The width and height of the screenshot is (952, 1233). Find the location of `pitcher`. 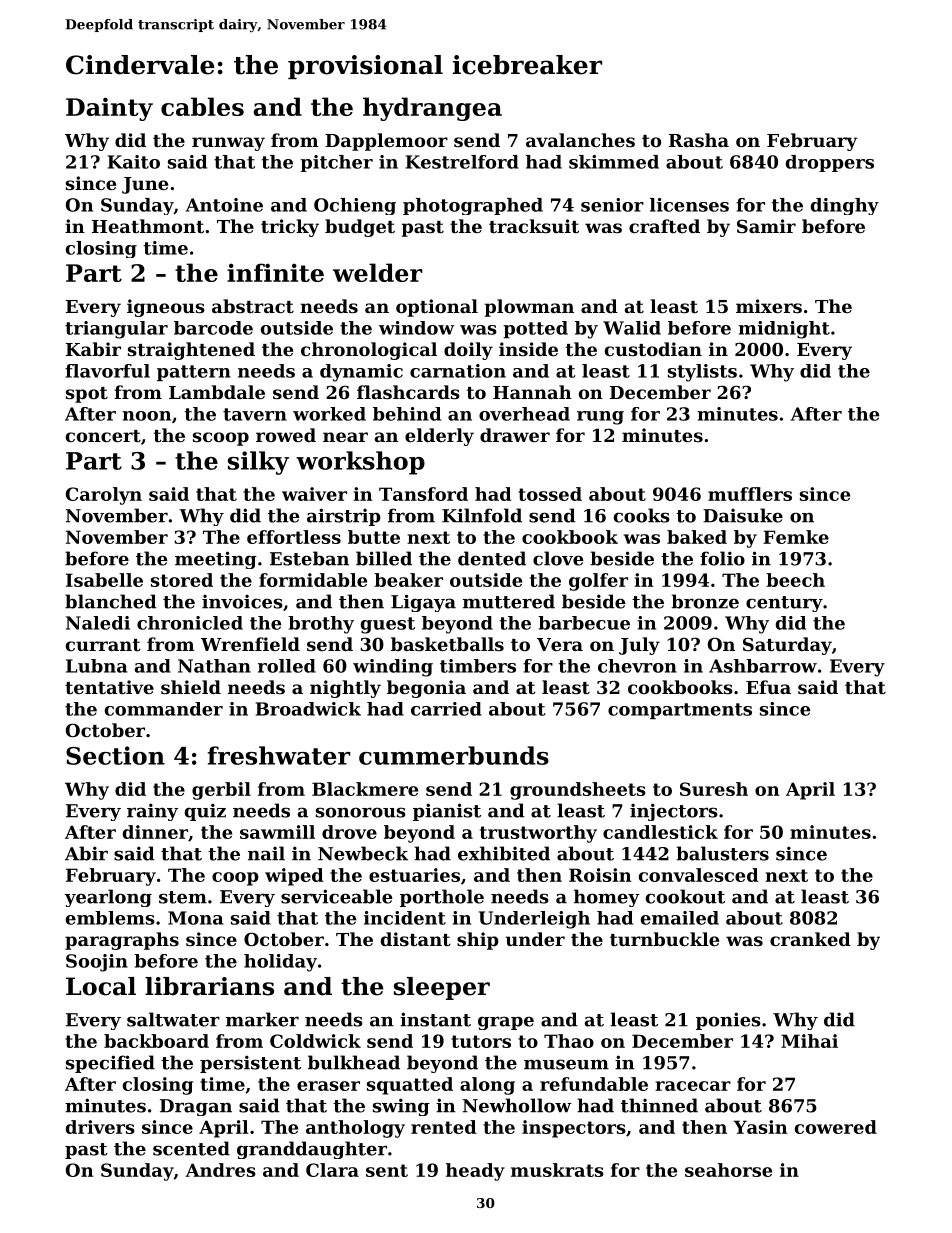

pitcher is located at coordinates (336, 163).
